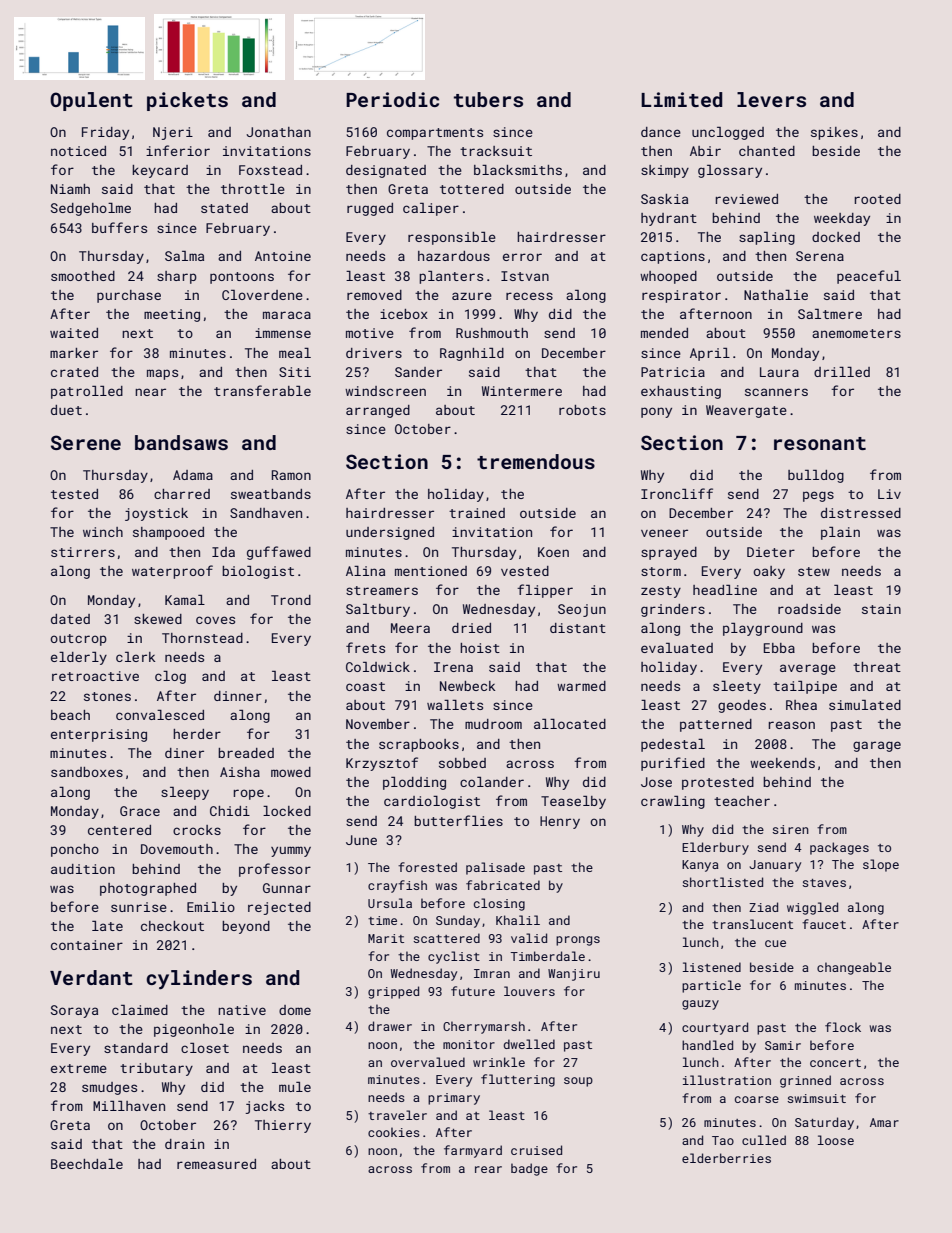 The height and width of the screenshot is (1233, 952). What do you see at coordinates (665, 171) in the screenshot?
I see `skimpy` at bounding box center [665, 171].
